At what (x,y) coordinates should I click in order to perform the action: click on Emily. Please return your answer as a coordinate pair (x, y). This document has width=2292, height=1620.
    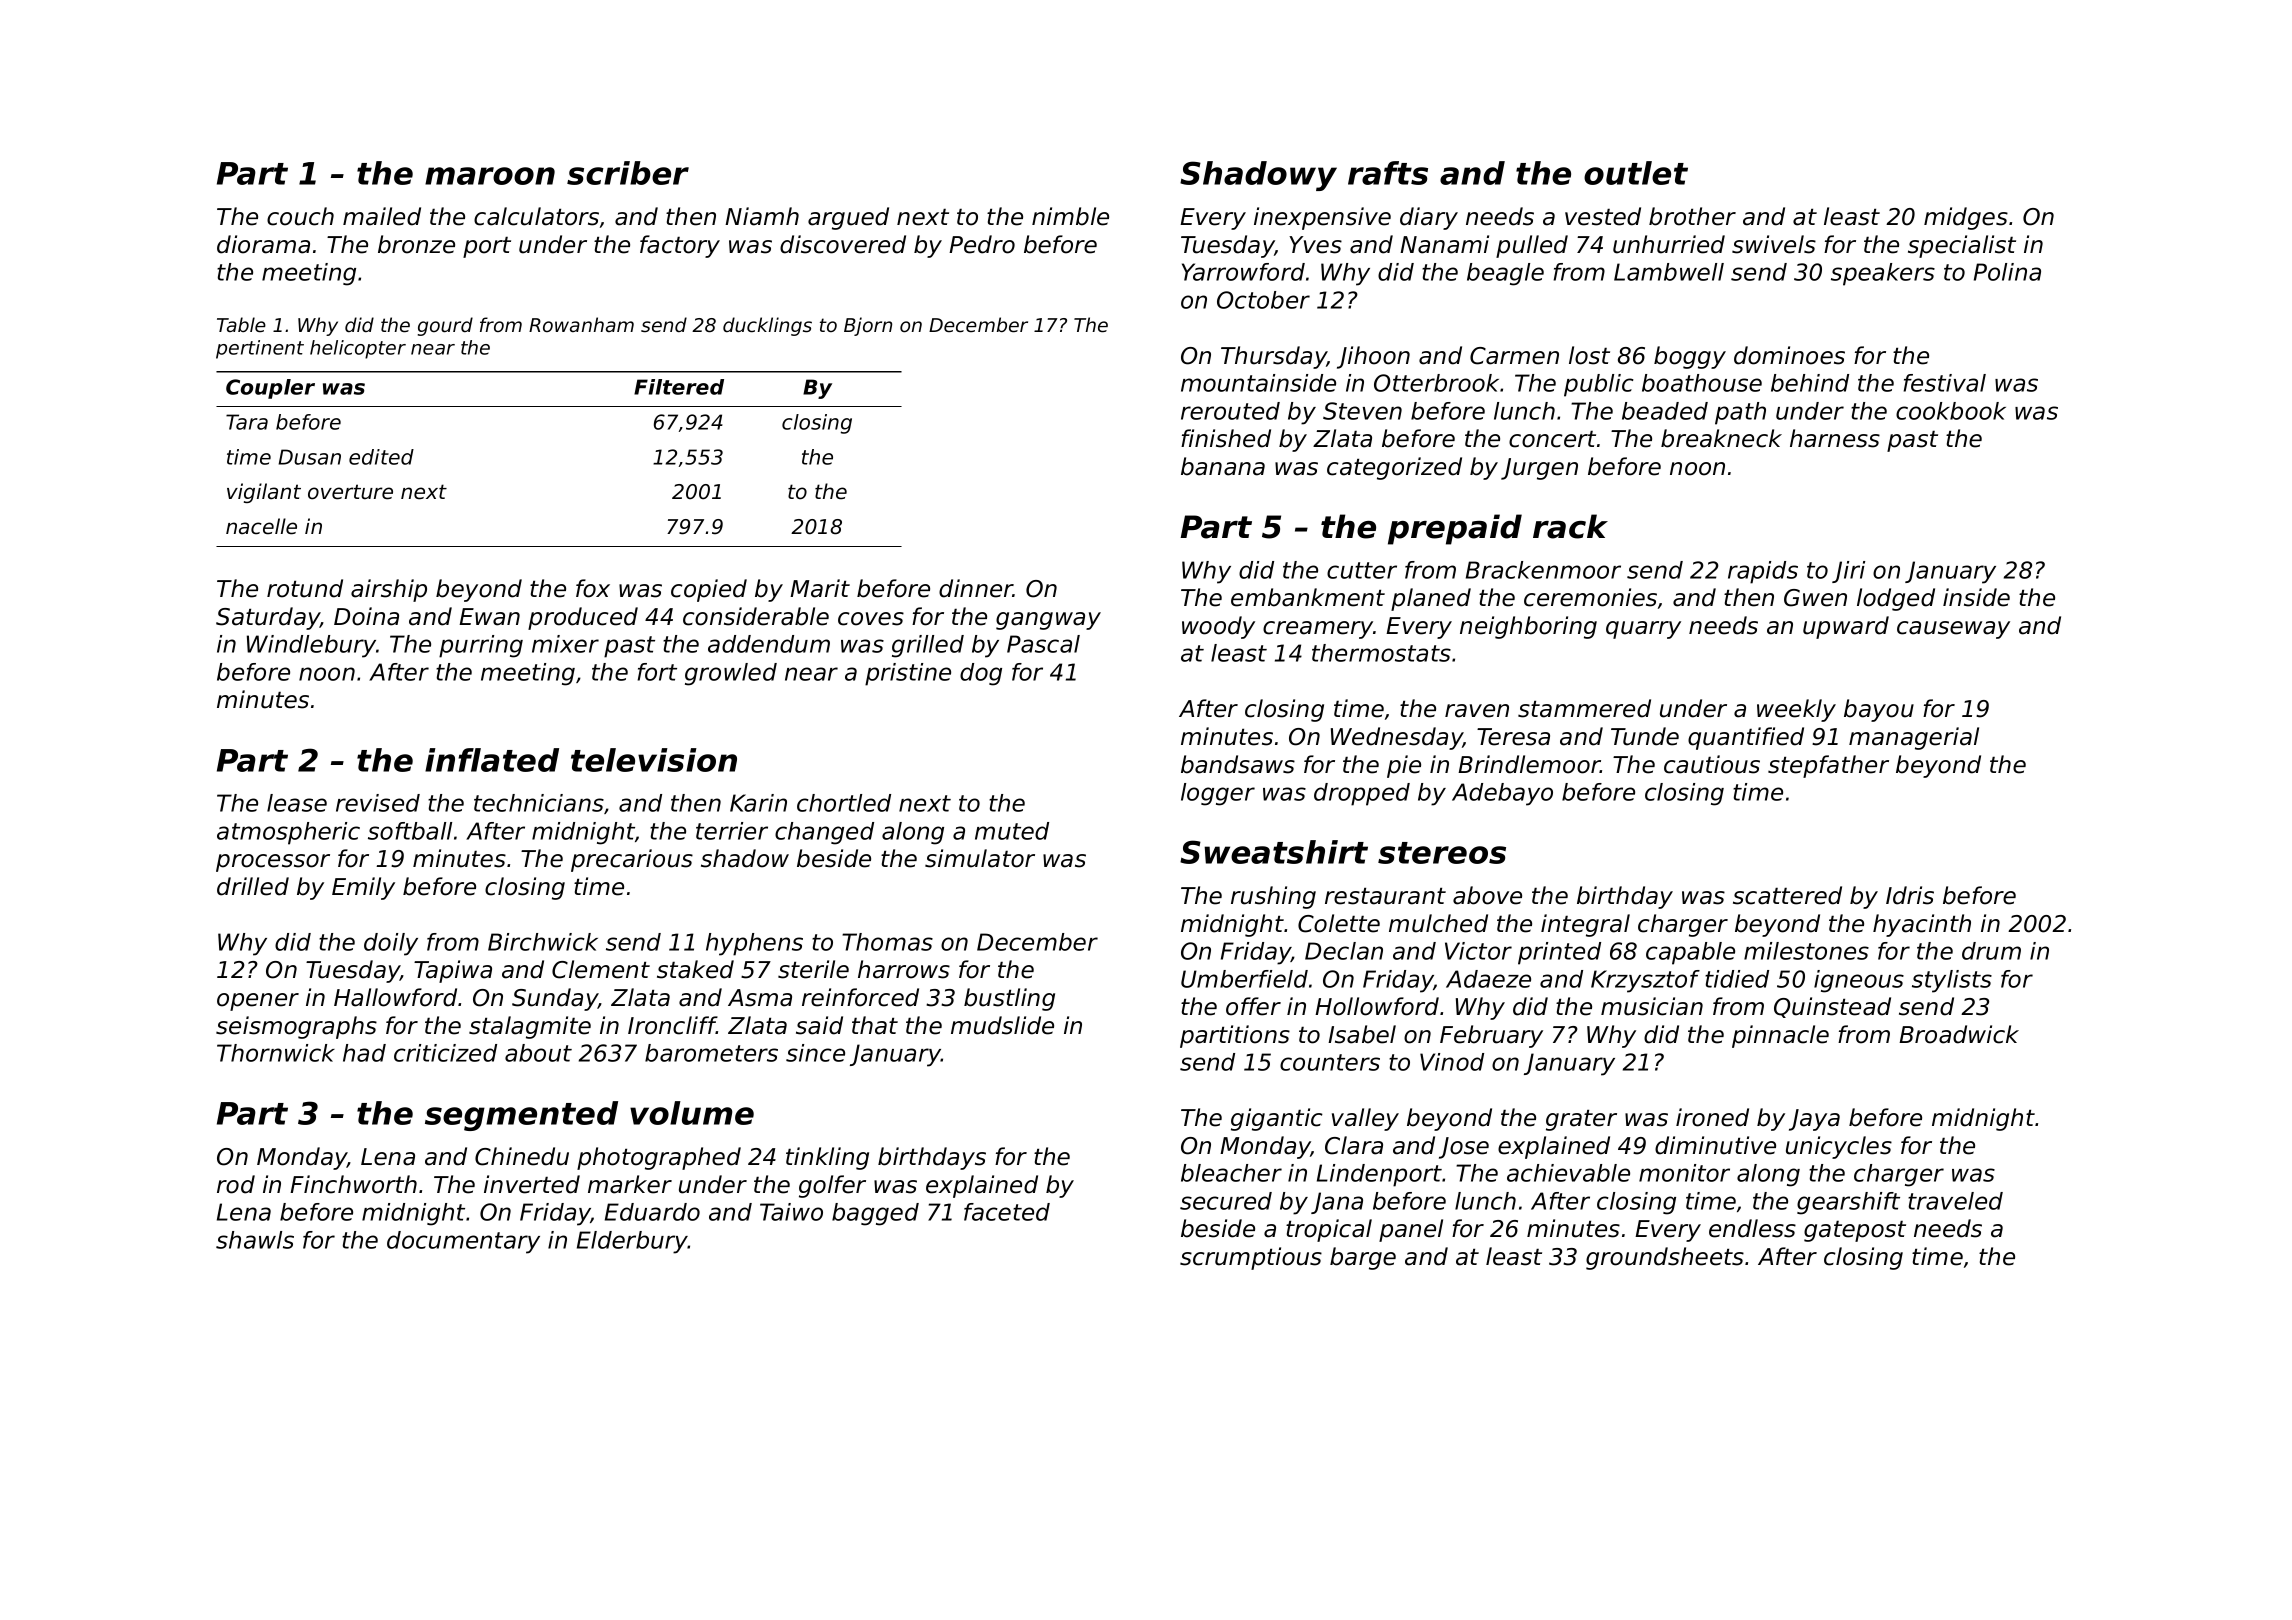
    Looking at the image, I should click on (363, 888).
